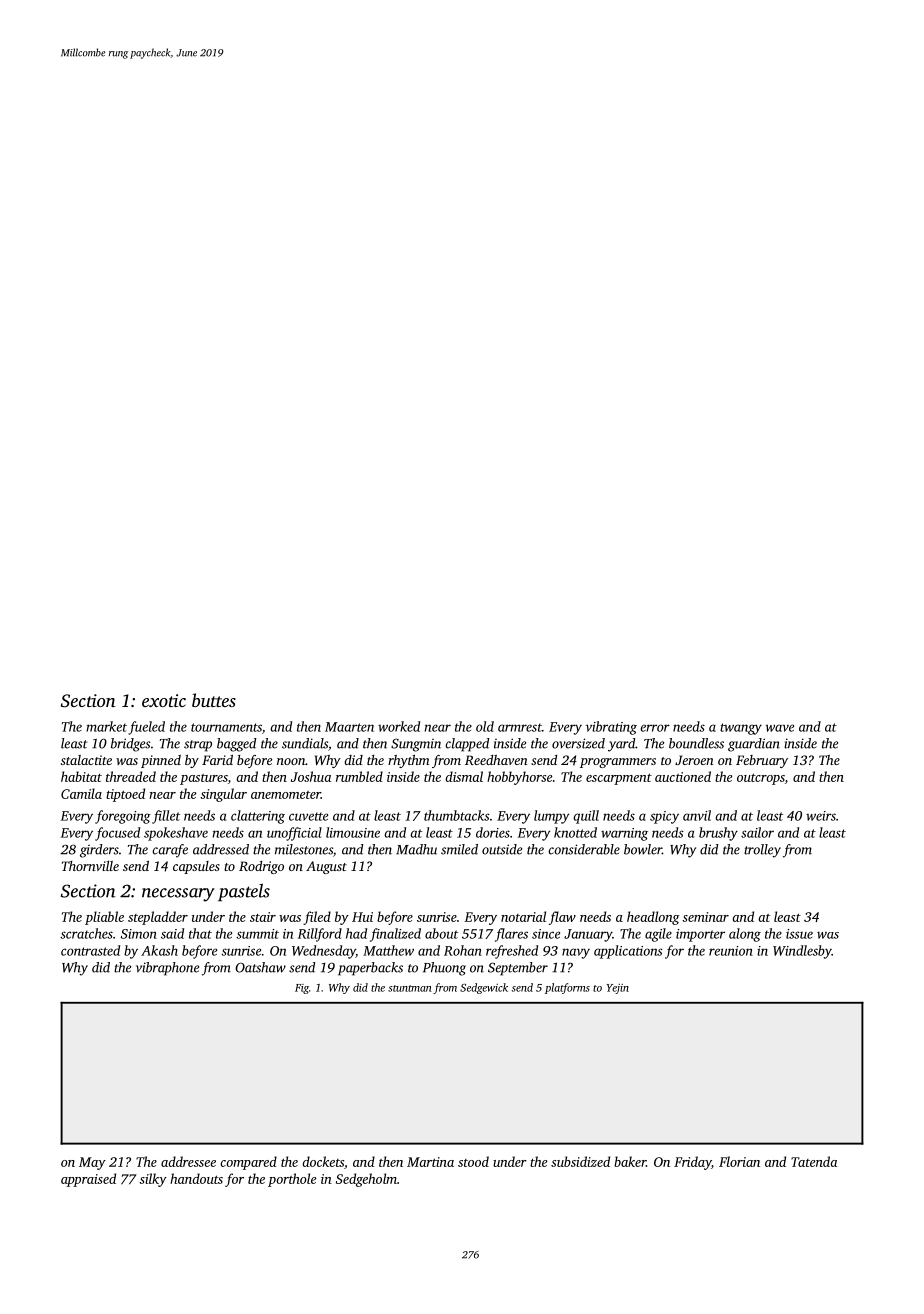 This screenshot has width=924, height=1314. I want to click on Yejin, so click(618, 989).
